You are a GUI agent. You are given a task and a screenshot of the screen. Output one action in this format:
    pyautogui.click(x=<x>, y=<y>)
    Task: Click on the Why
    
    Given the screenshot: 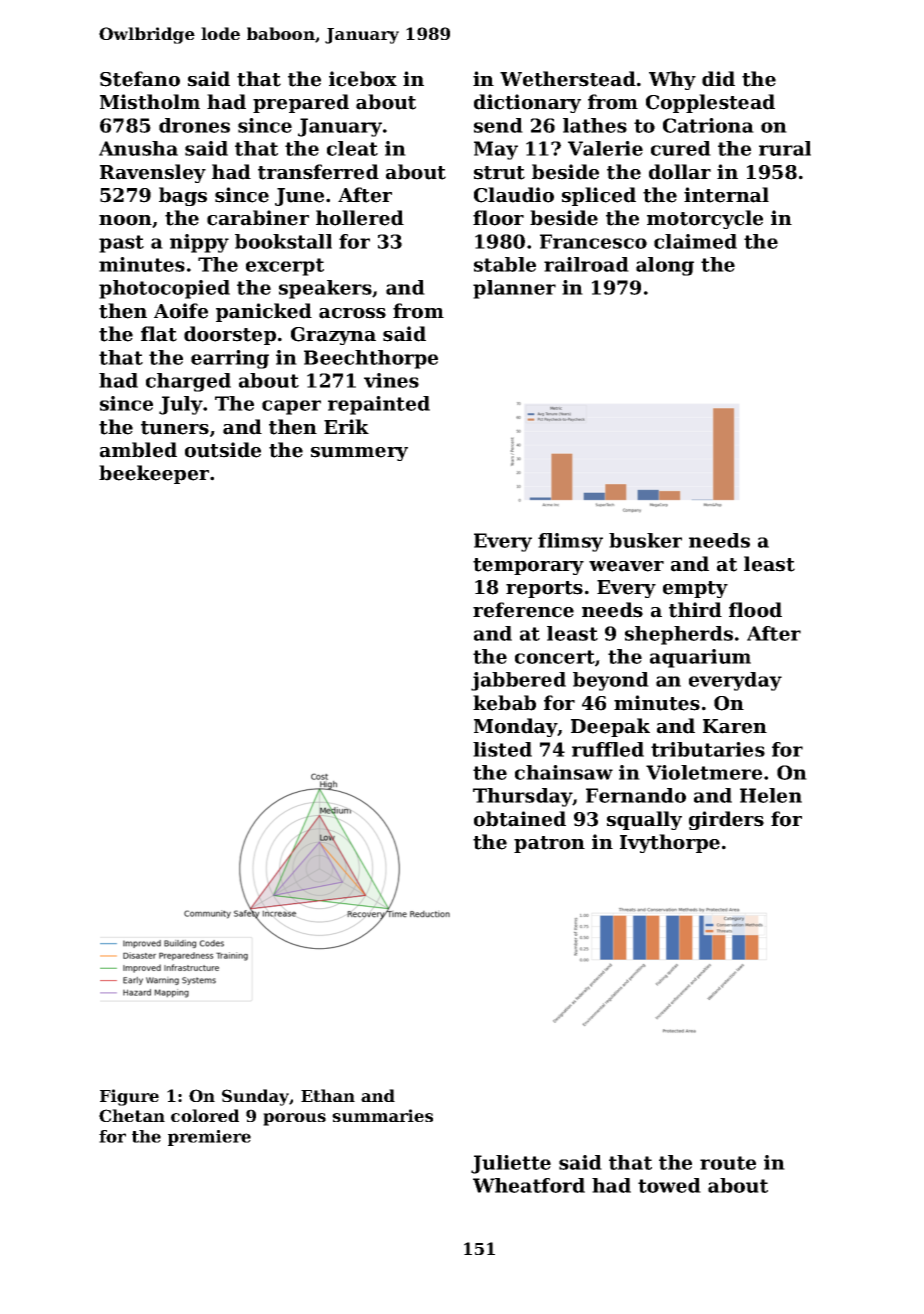 What is the action you would take?
    pyautogui.click(x=672, y=80)
